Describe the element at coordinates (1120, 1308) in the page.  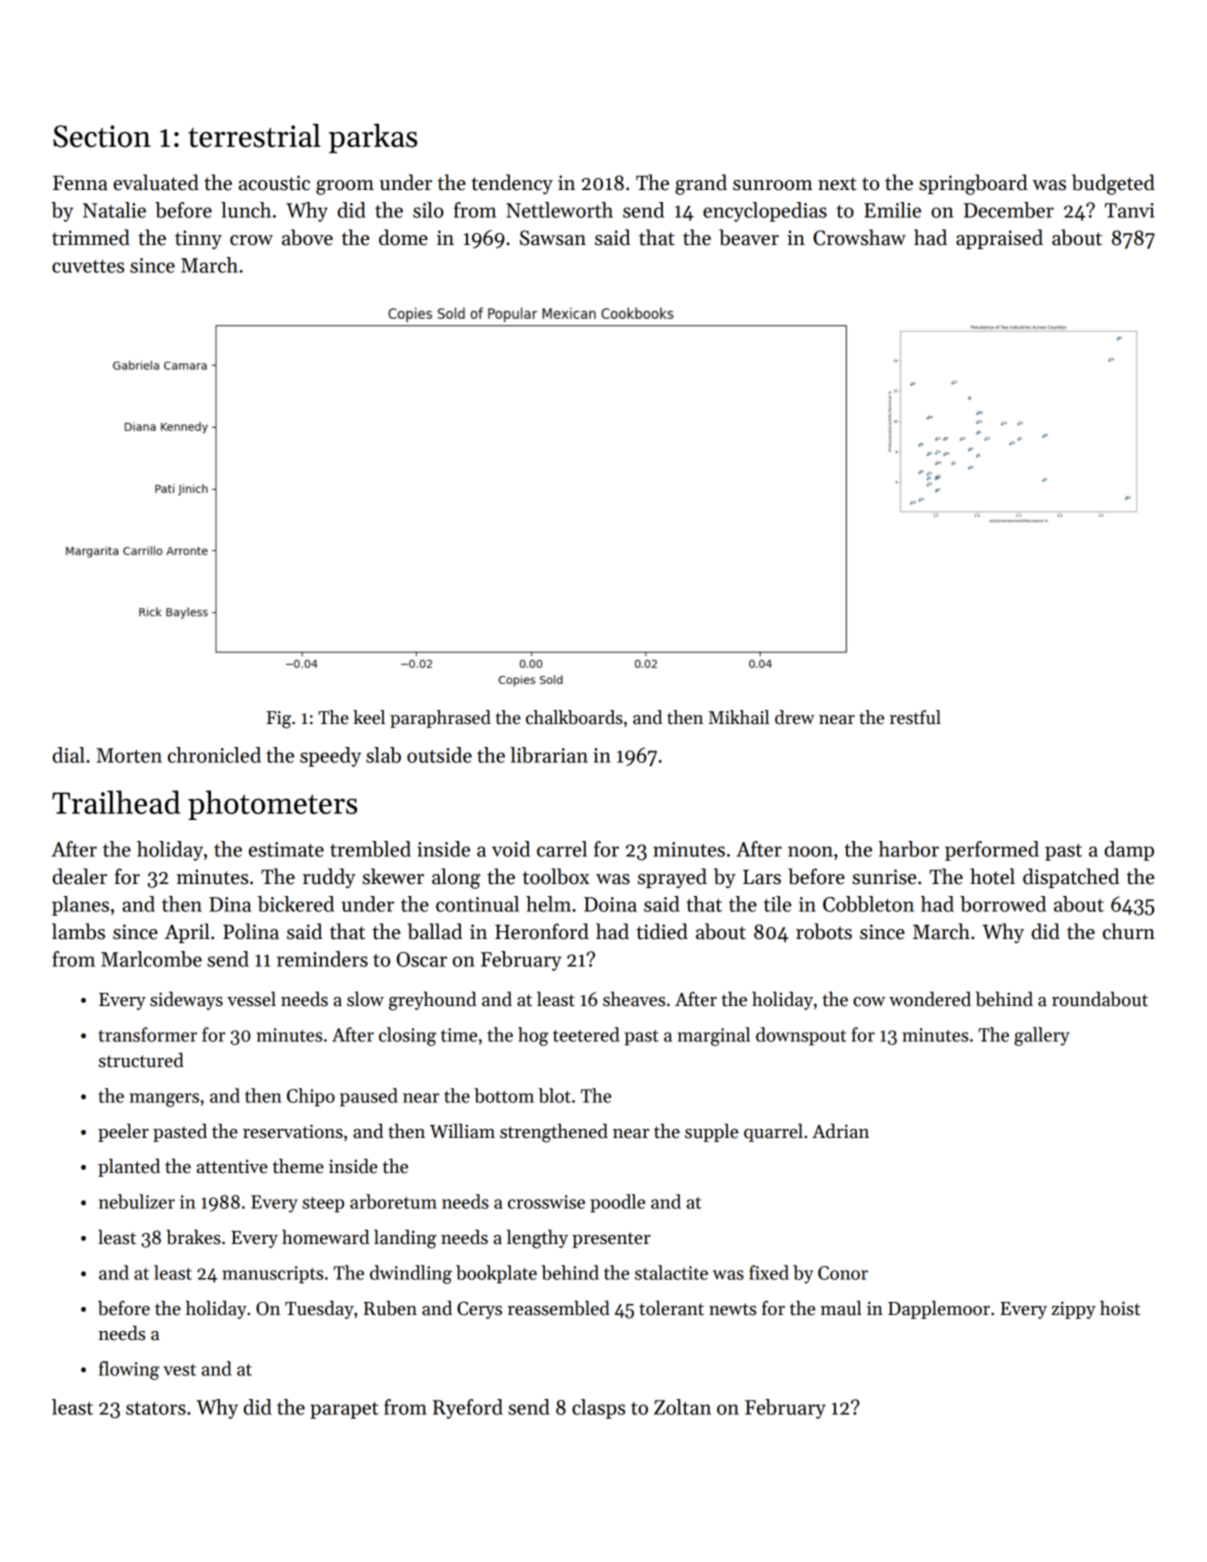
I see `hoist` at that location.
